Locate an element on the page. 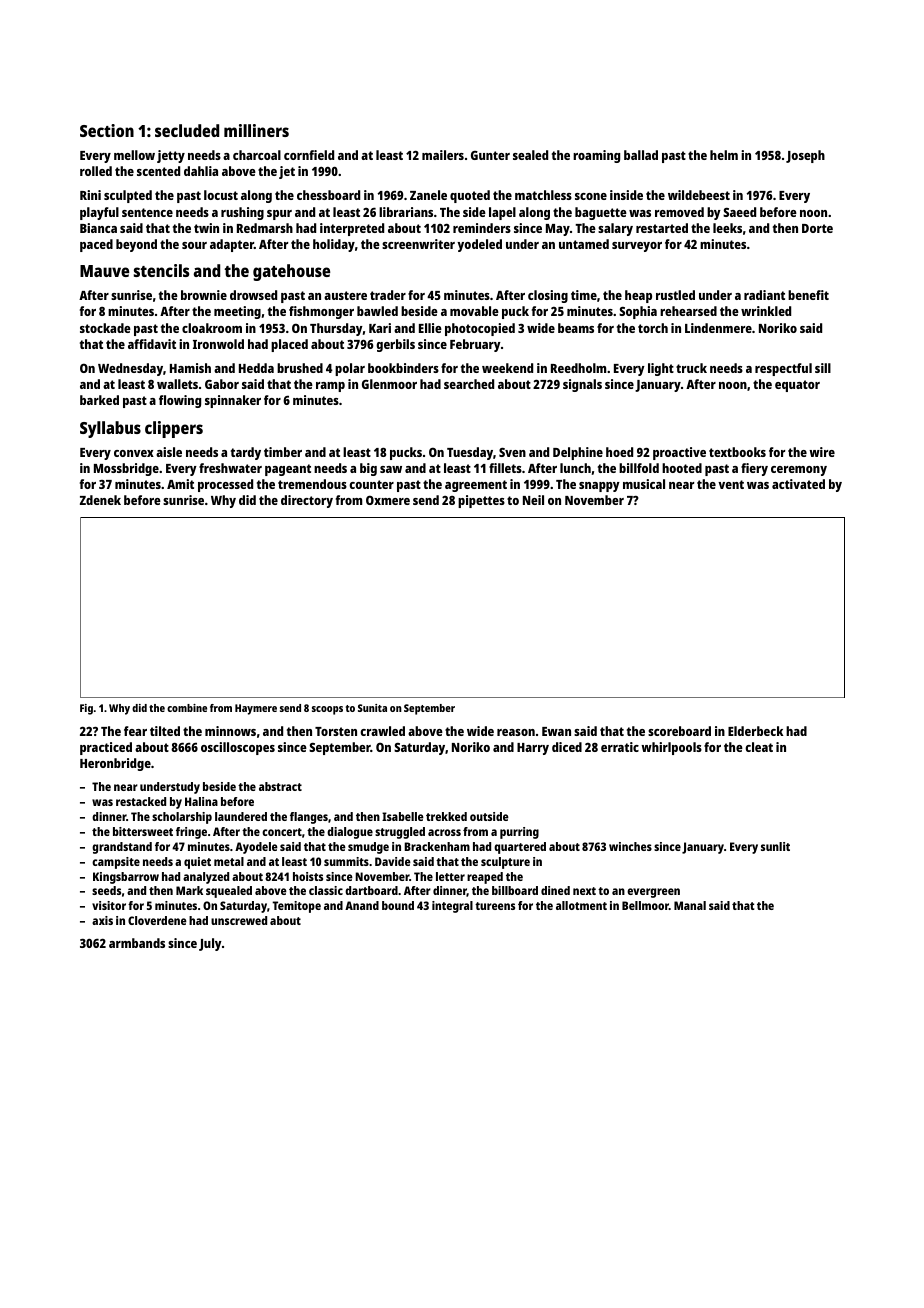  Joseph is located at coordinates (805, 156).
